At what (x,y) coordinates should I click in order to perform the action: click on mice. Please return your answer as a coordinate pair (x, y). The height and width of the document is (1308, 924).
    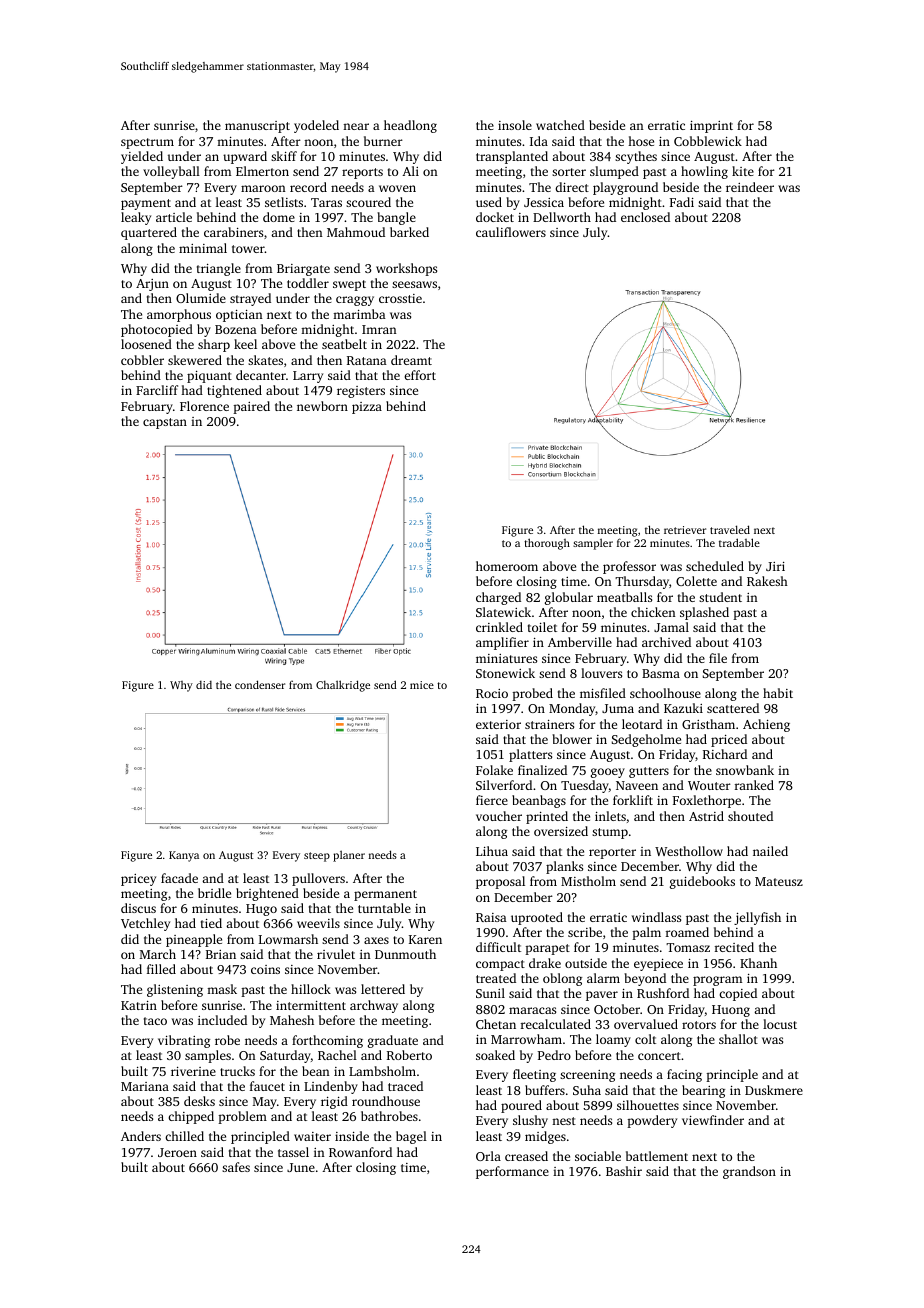
    Looking at the image, I should click on (422, 685).
